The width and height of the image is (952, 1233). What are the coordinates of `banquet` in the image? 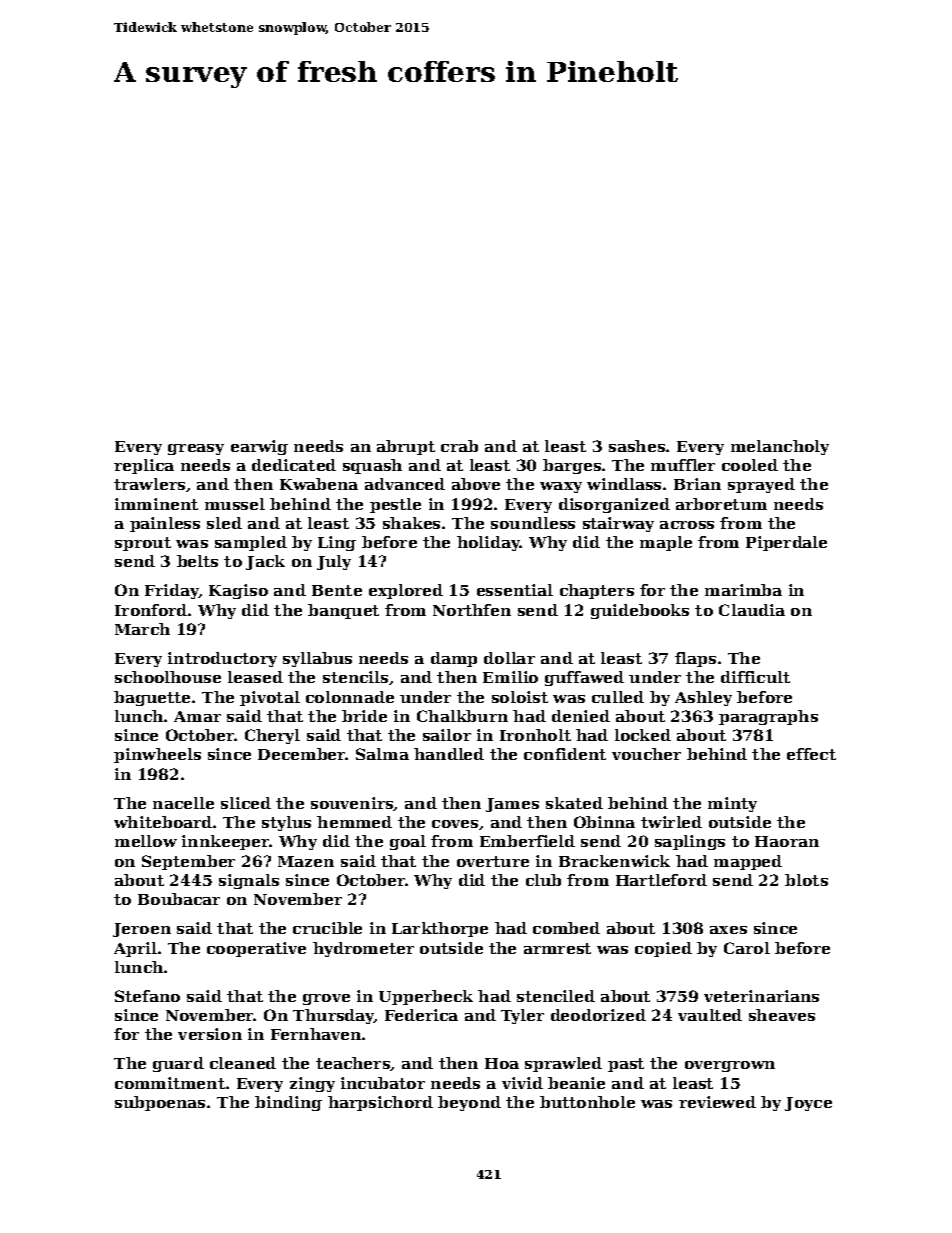 It's located at (343, 611).
